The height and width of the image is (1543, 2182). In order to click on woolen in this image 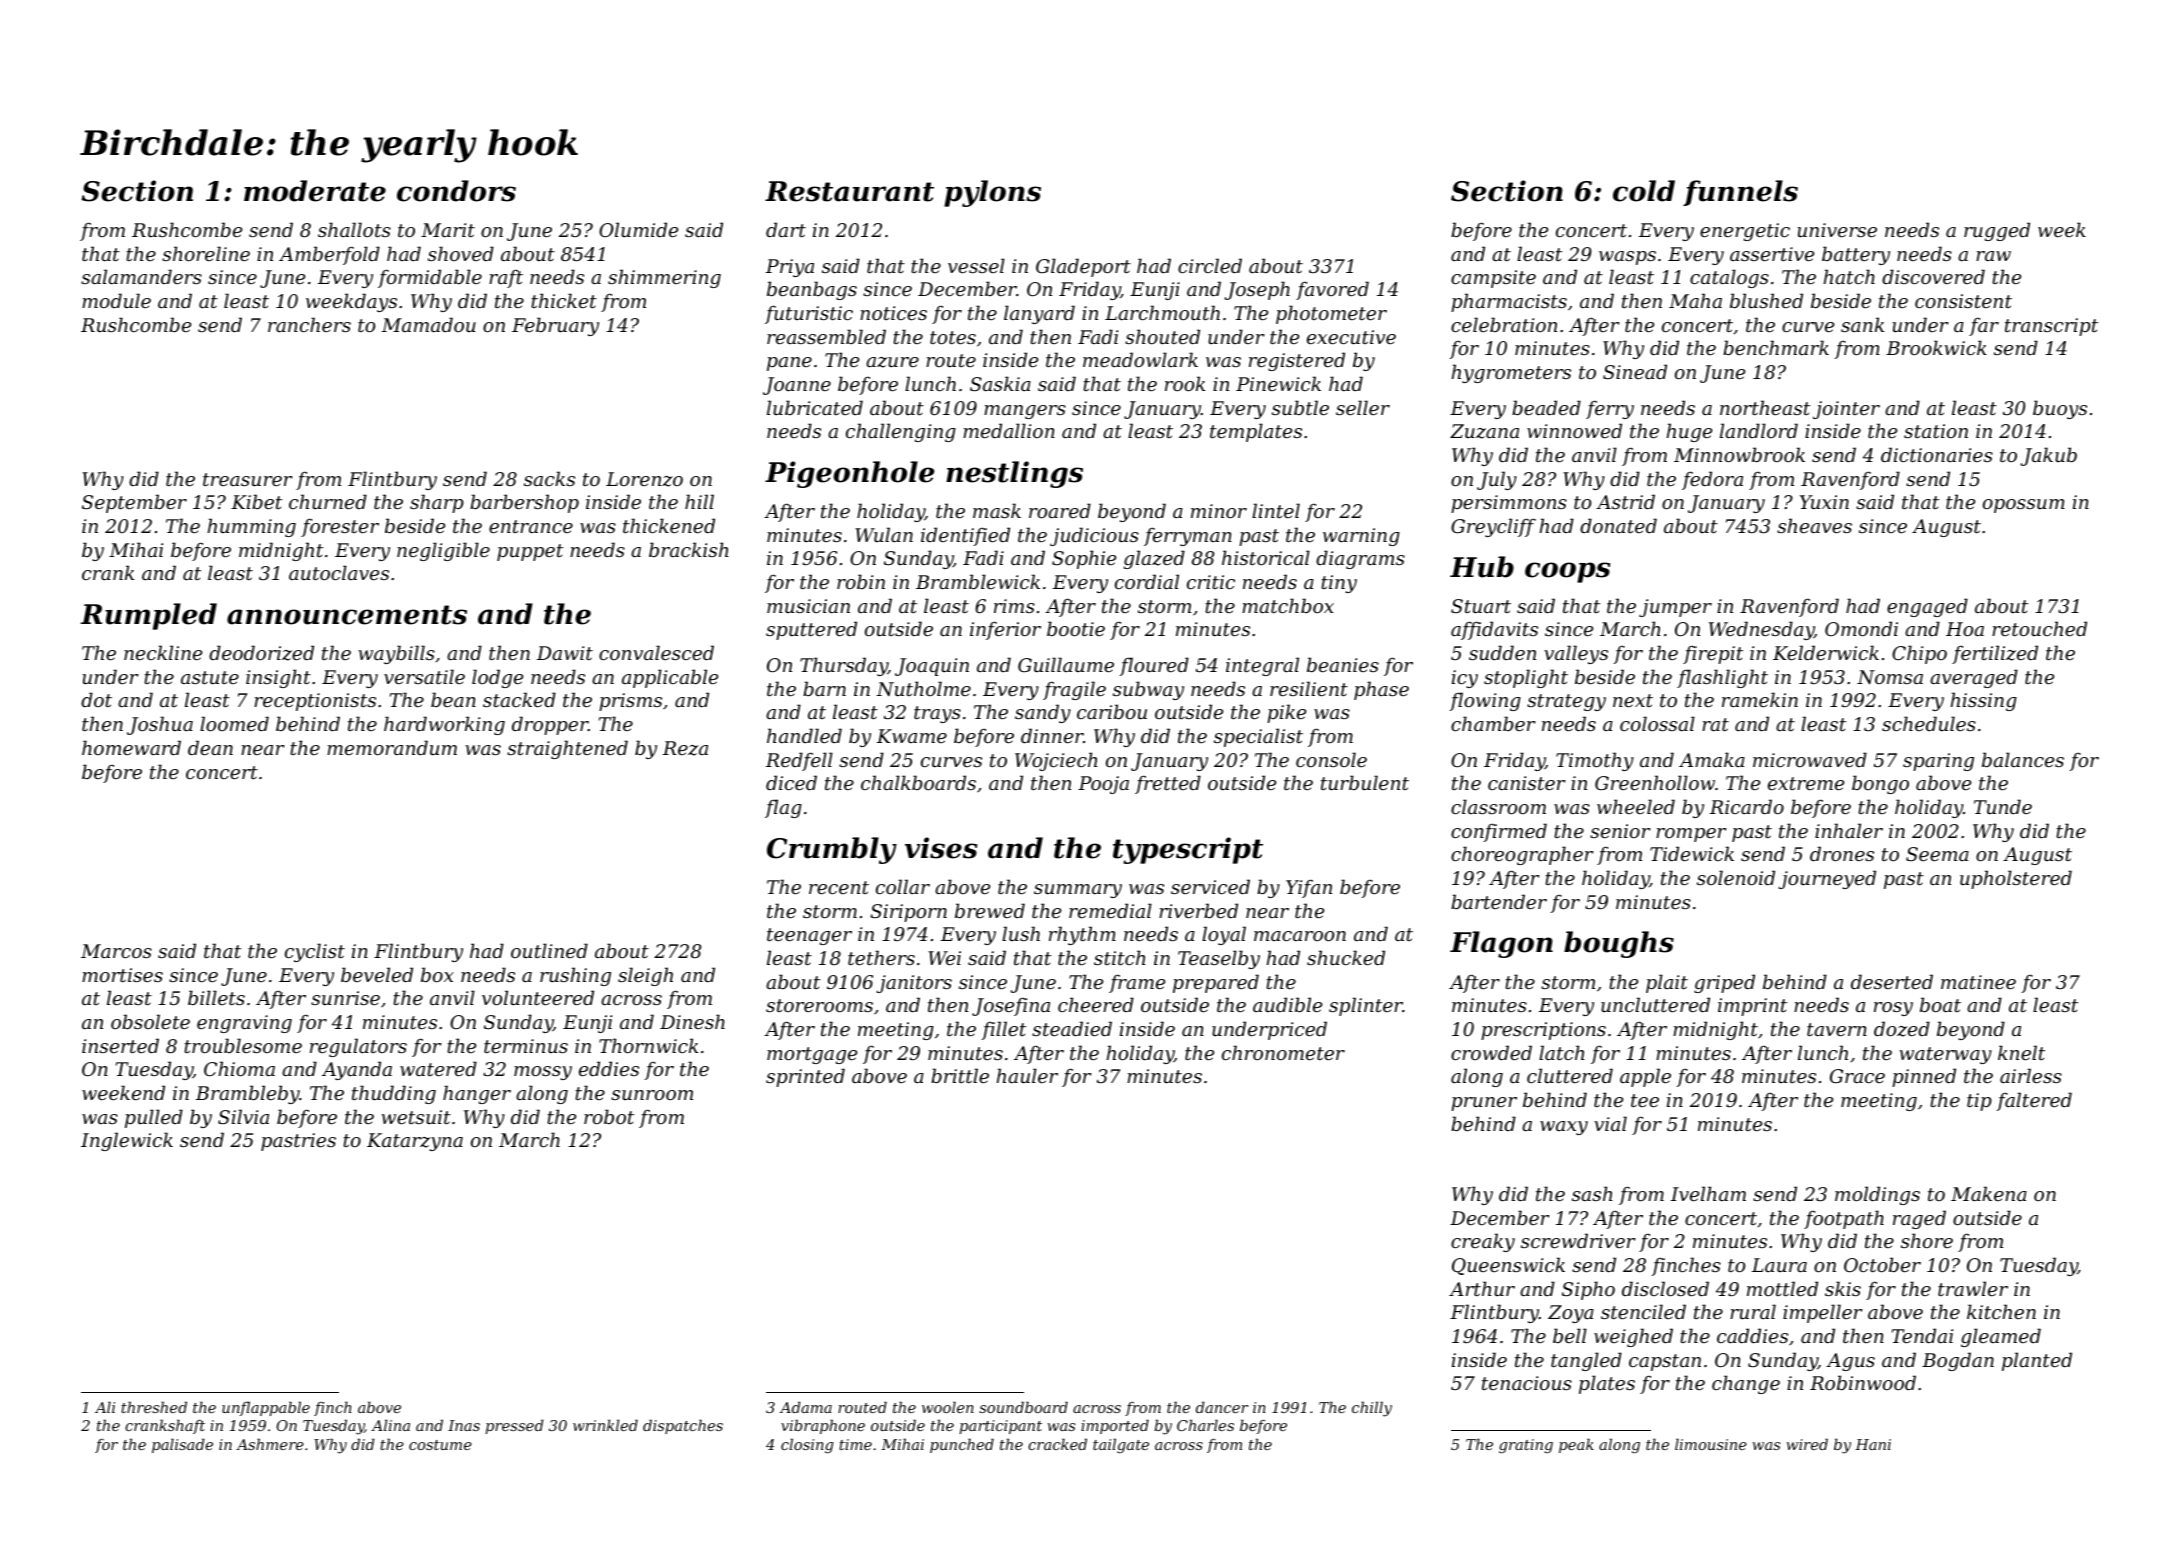, I will do `click(948, 1407)`.
